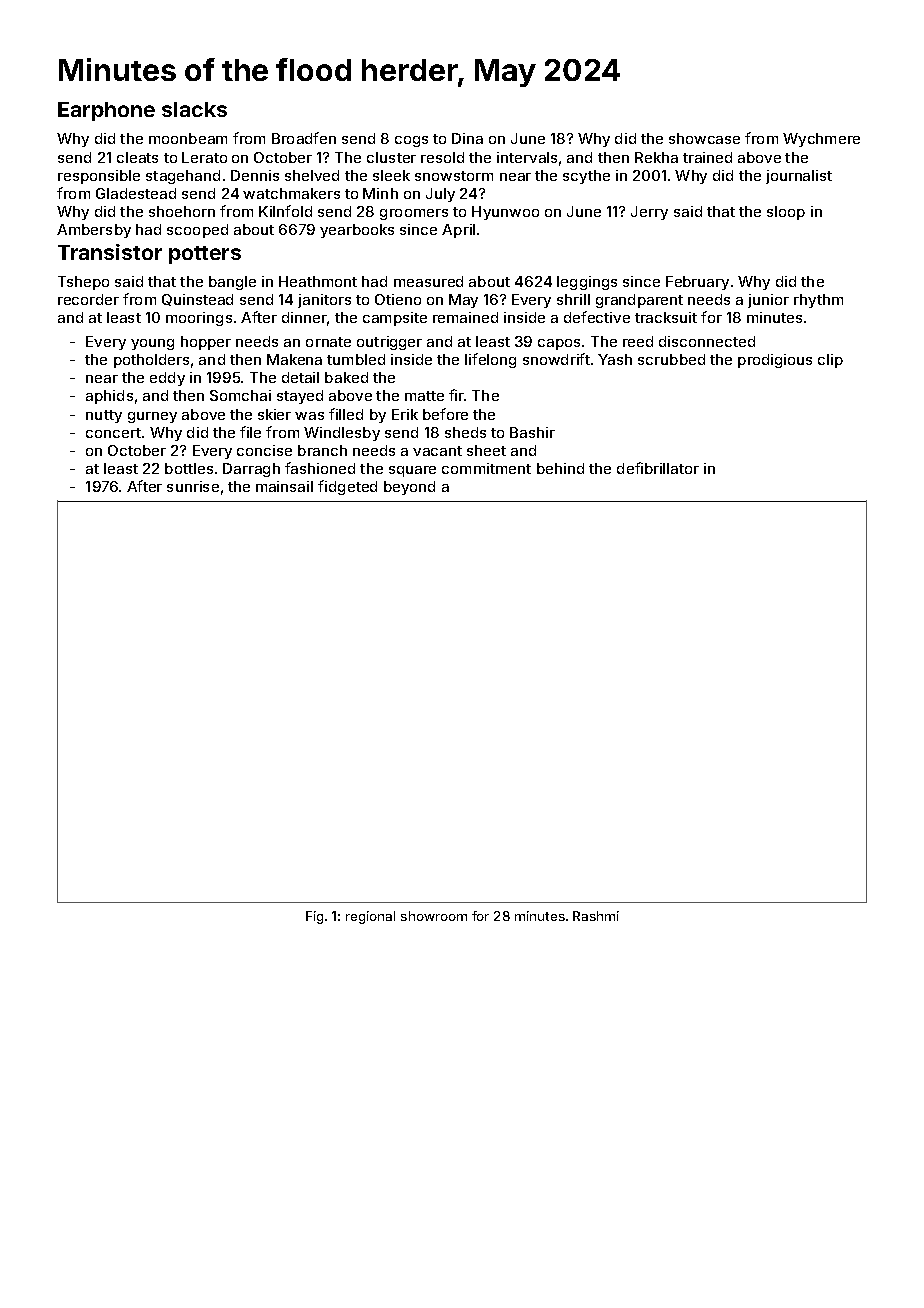 This image has height=1308, width=924. Describe the element at coordinates (193, 486) in the image. I see `sunrise` at that location.
